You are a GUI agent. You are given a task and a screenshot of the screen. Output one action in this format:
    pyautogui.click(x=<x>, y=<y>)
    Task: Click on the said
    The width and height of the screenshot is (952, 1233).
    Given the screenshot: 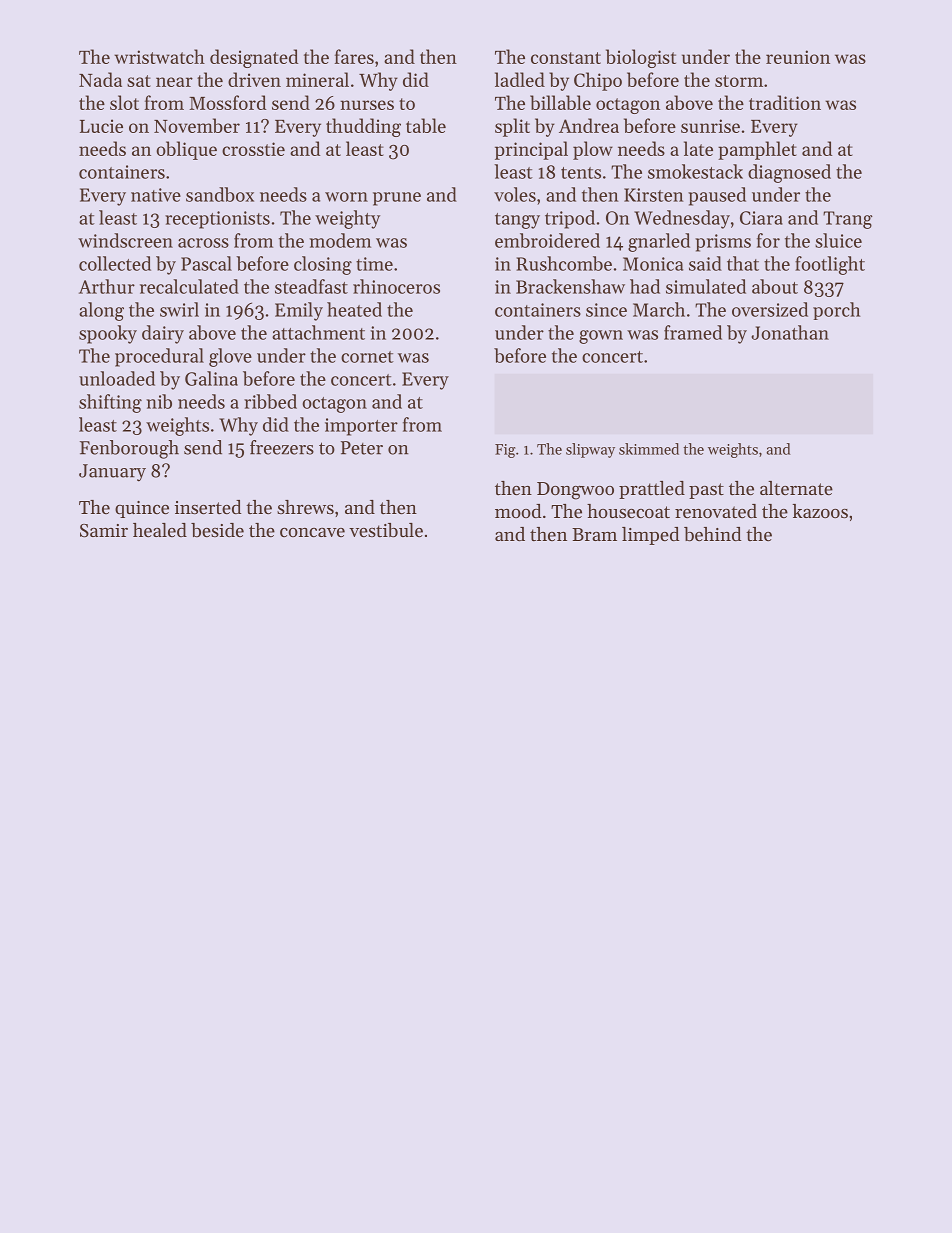 What is the action you would take?
    pyautogui.click(x=705, y=263)
